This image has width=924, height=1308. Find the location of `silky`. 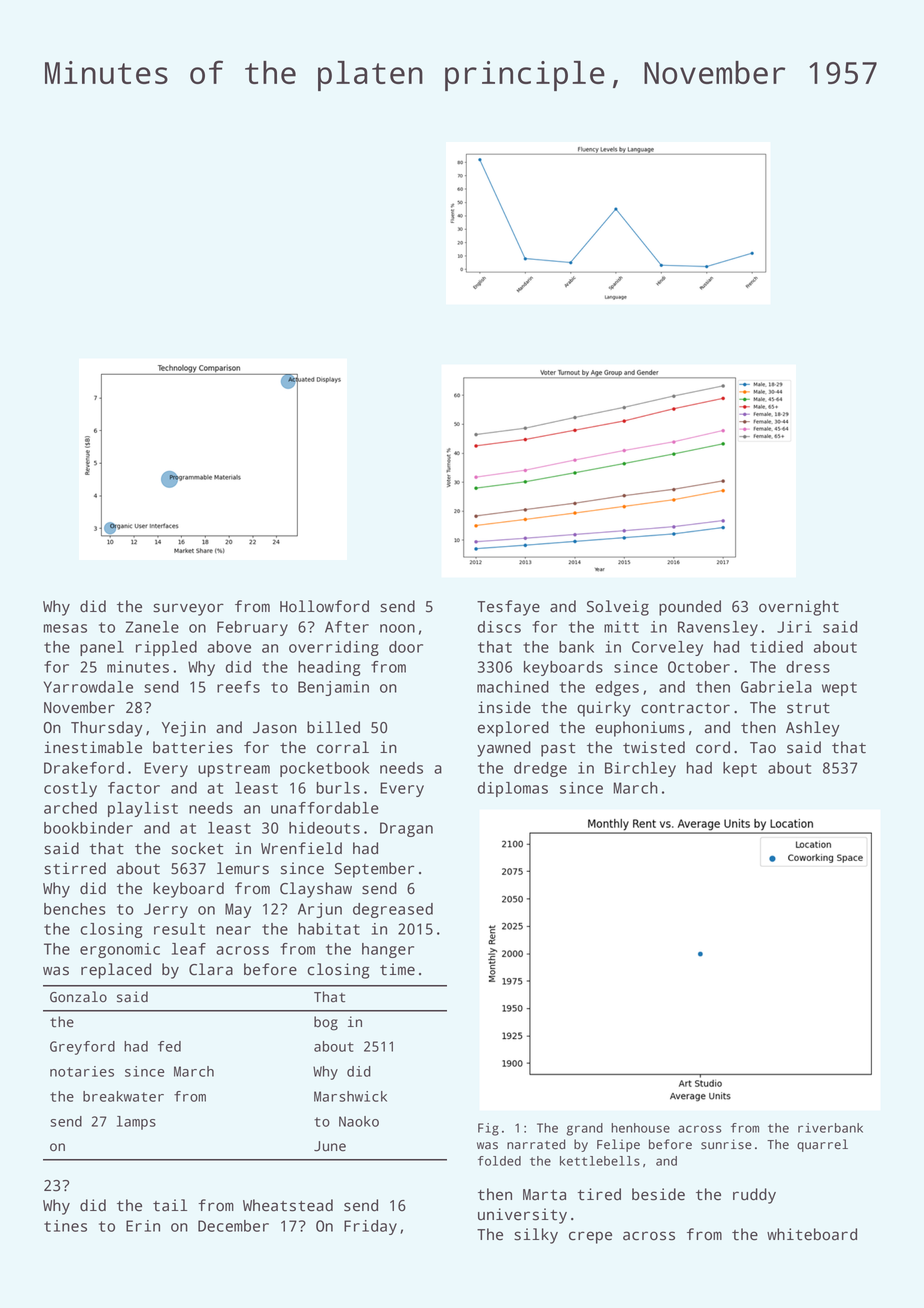

silky is located at coordinates (536, 1236).
